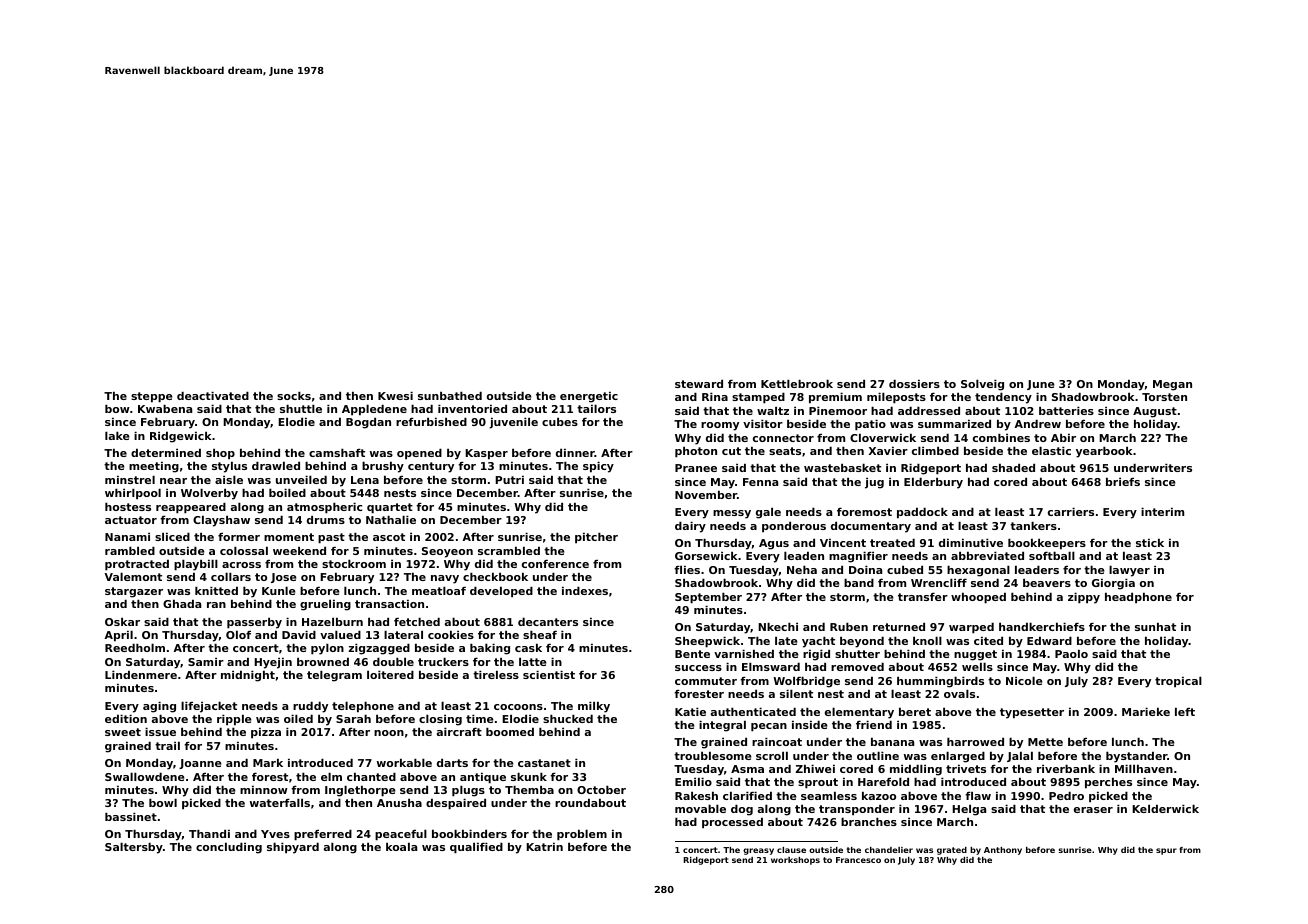 The height and width of the screenshot is (924, 1308). I want to click on Francesco, so click(858, 860).
